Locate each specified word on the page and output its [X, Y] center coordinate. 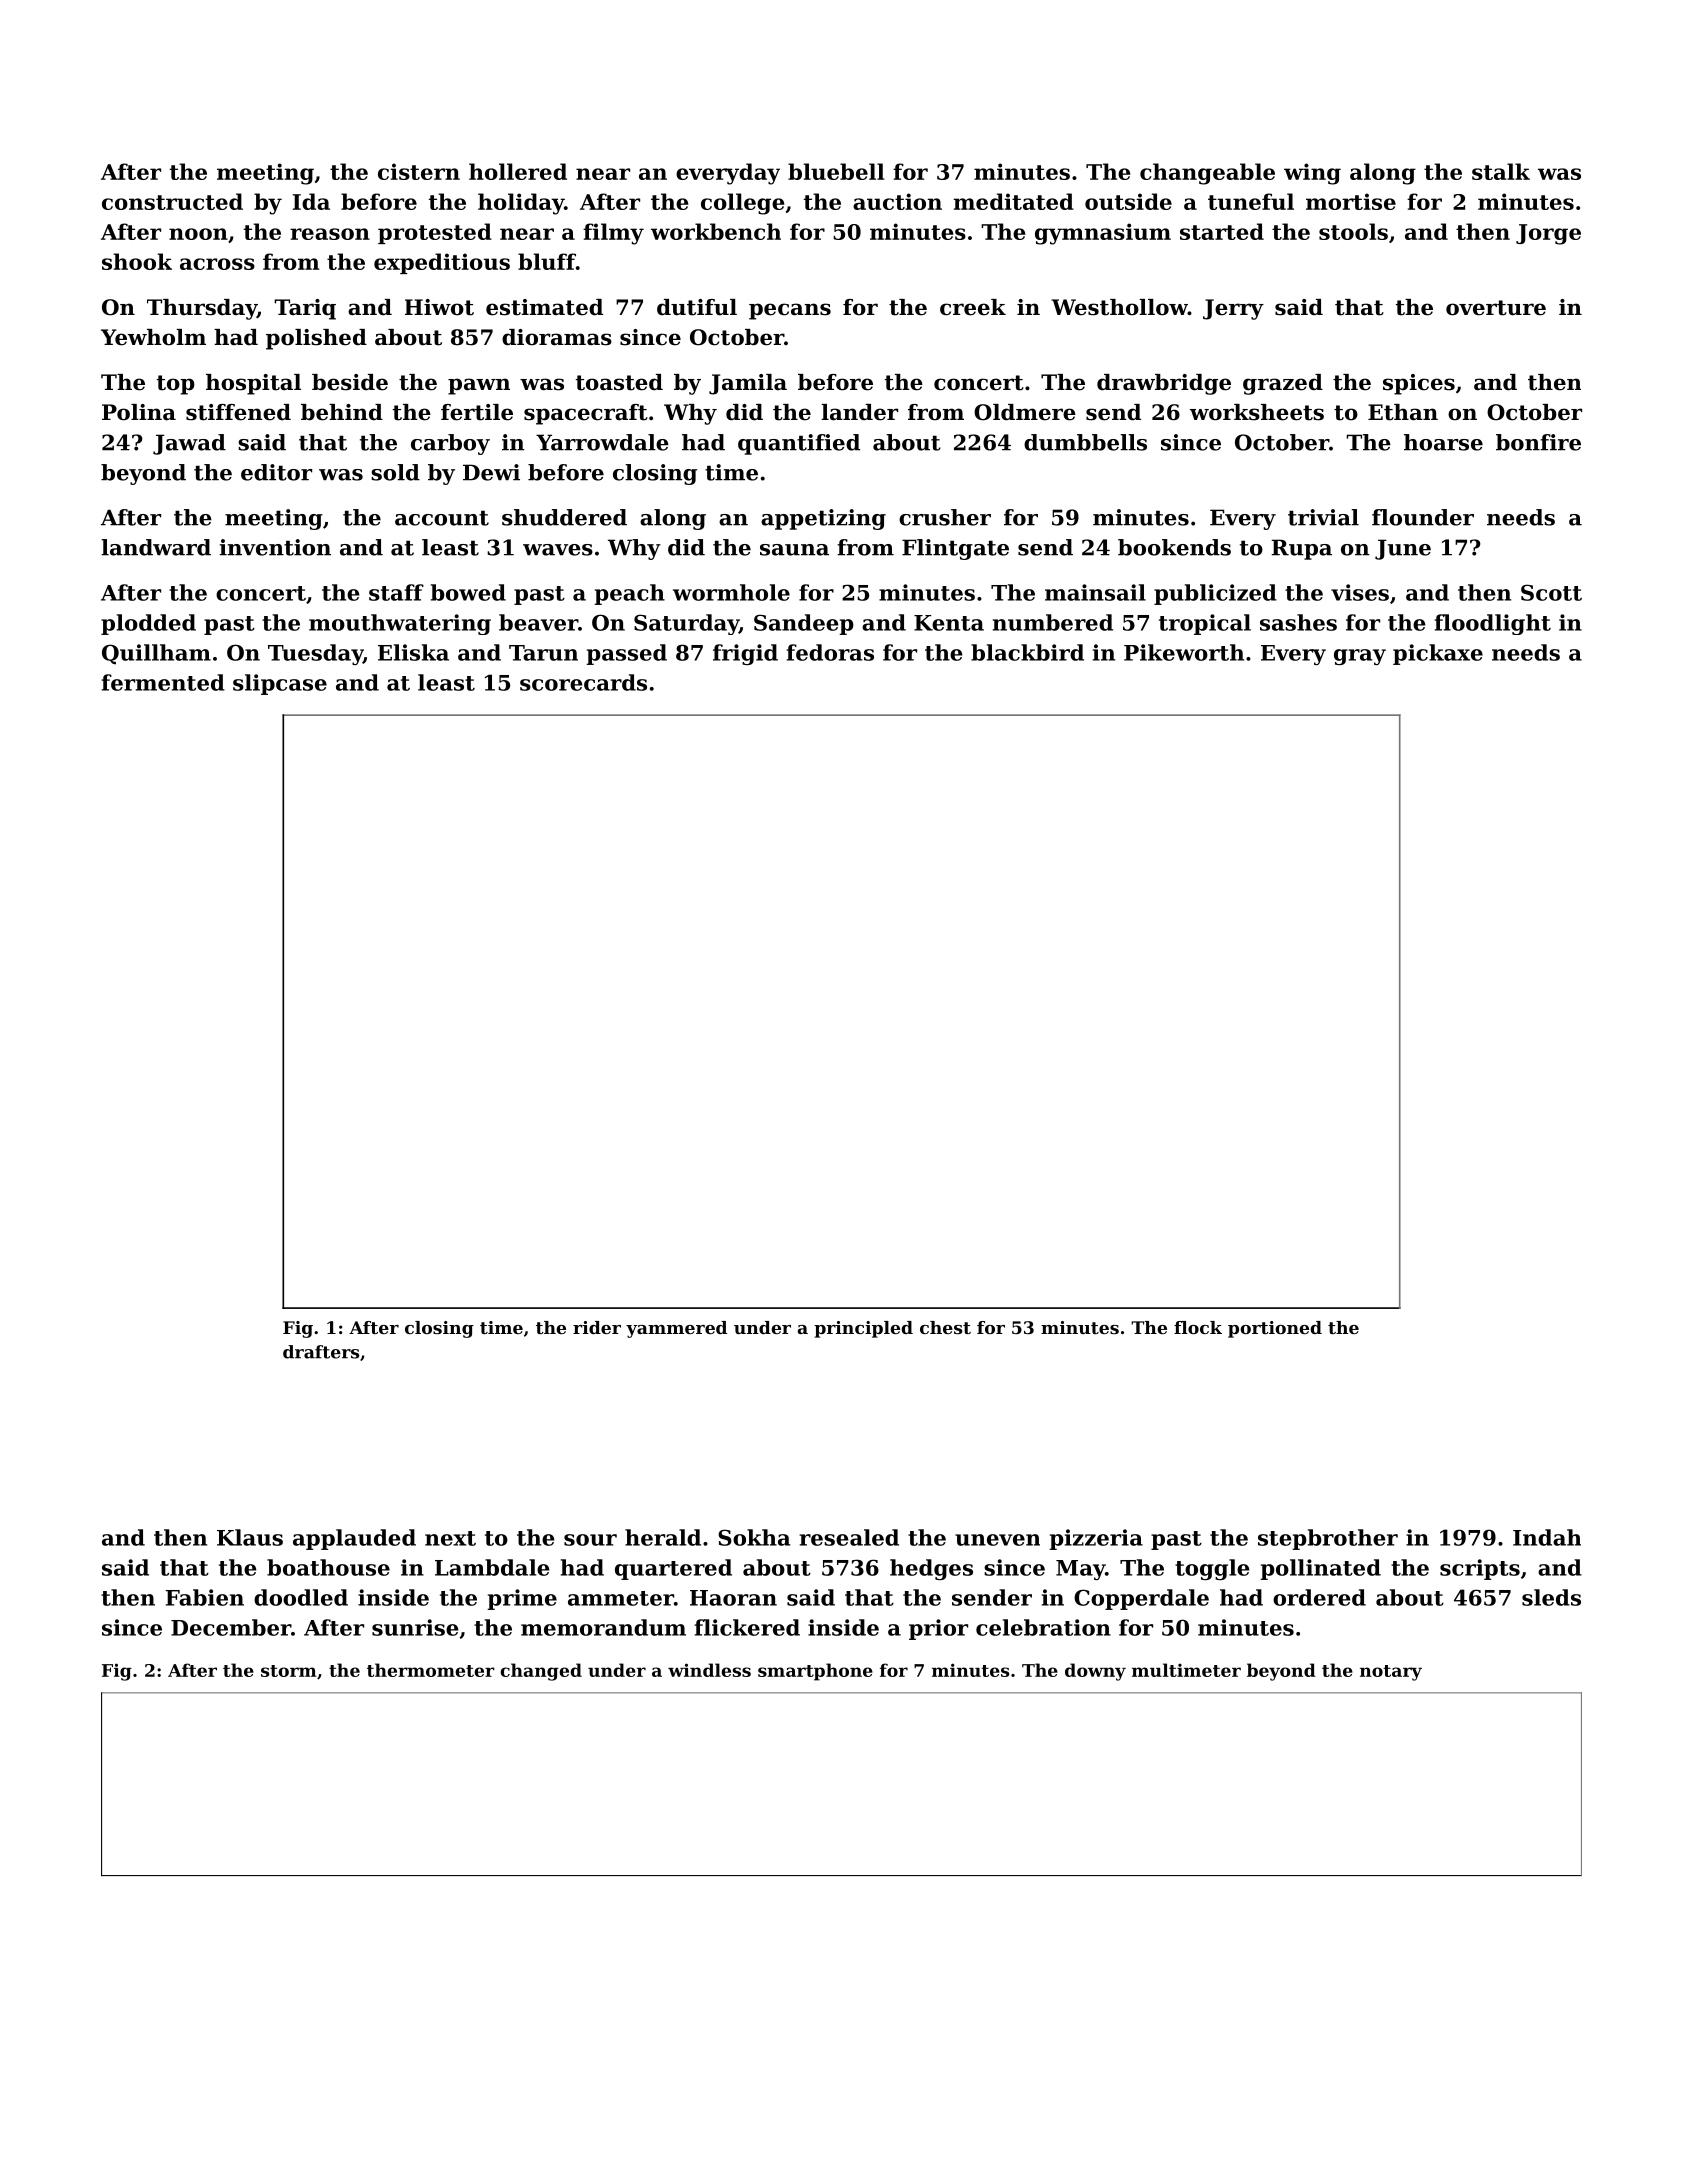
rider [597, 1327]
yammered [676, 1329]
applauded [354, 1539]
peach [630, 594]
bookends [1174, 547]
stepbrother [1328, 1539]
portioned [1275, 1329]
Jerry [1233, 309]
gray [1360, 657]
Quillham [156, 654]
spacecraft [586, 414]
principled [863, 1329]
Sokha [754, 1537]
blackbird [1027, 652]
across [217, 264]
